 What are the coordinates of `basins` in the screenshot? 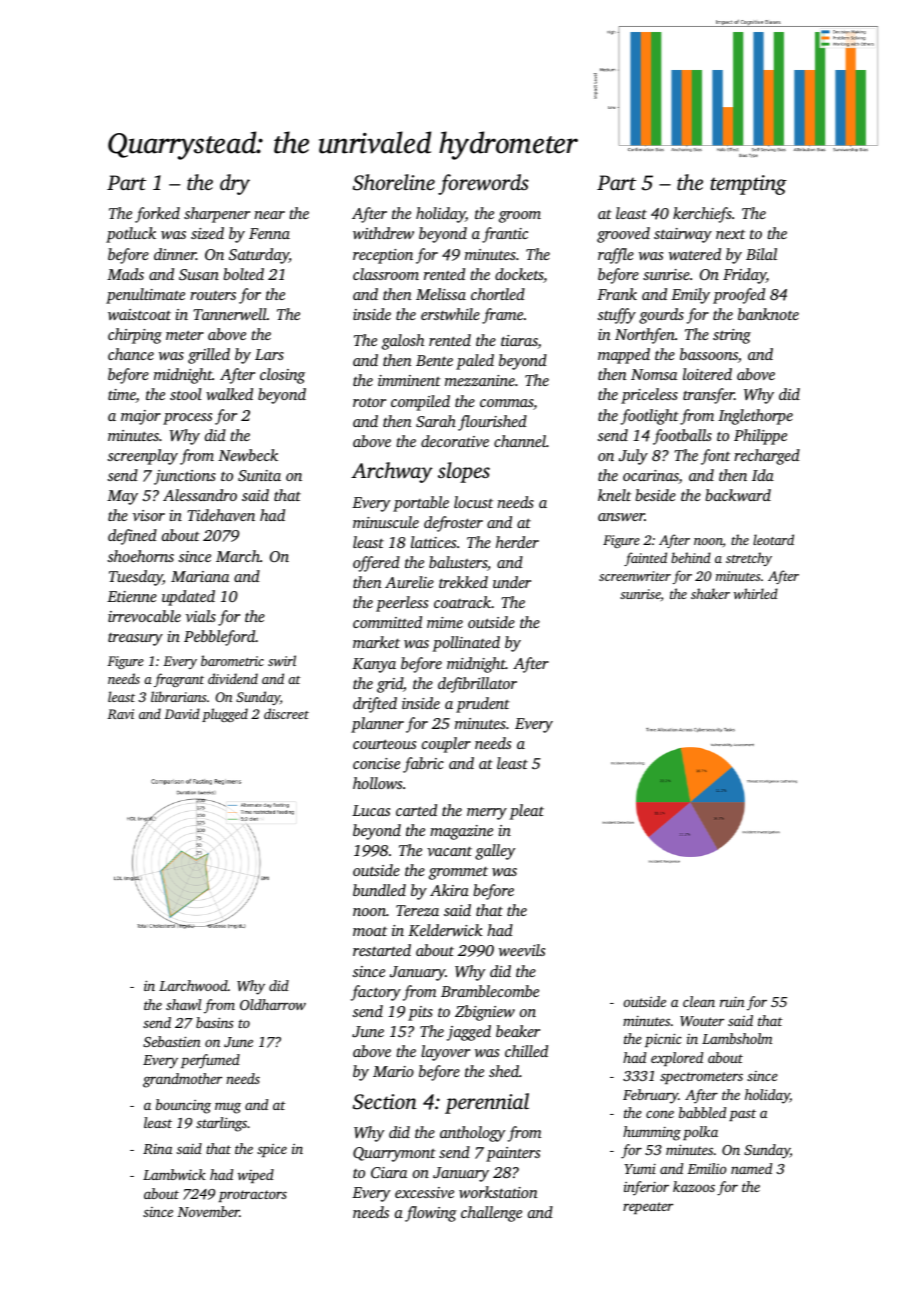 It's located at (215, 1022).
